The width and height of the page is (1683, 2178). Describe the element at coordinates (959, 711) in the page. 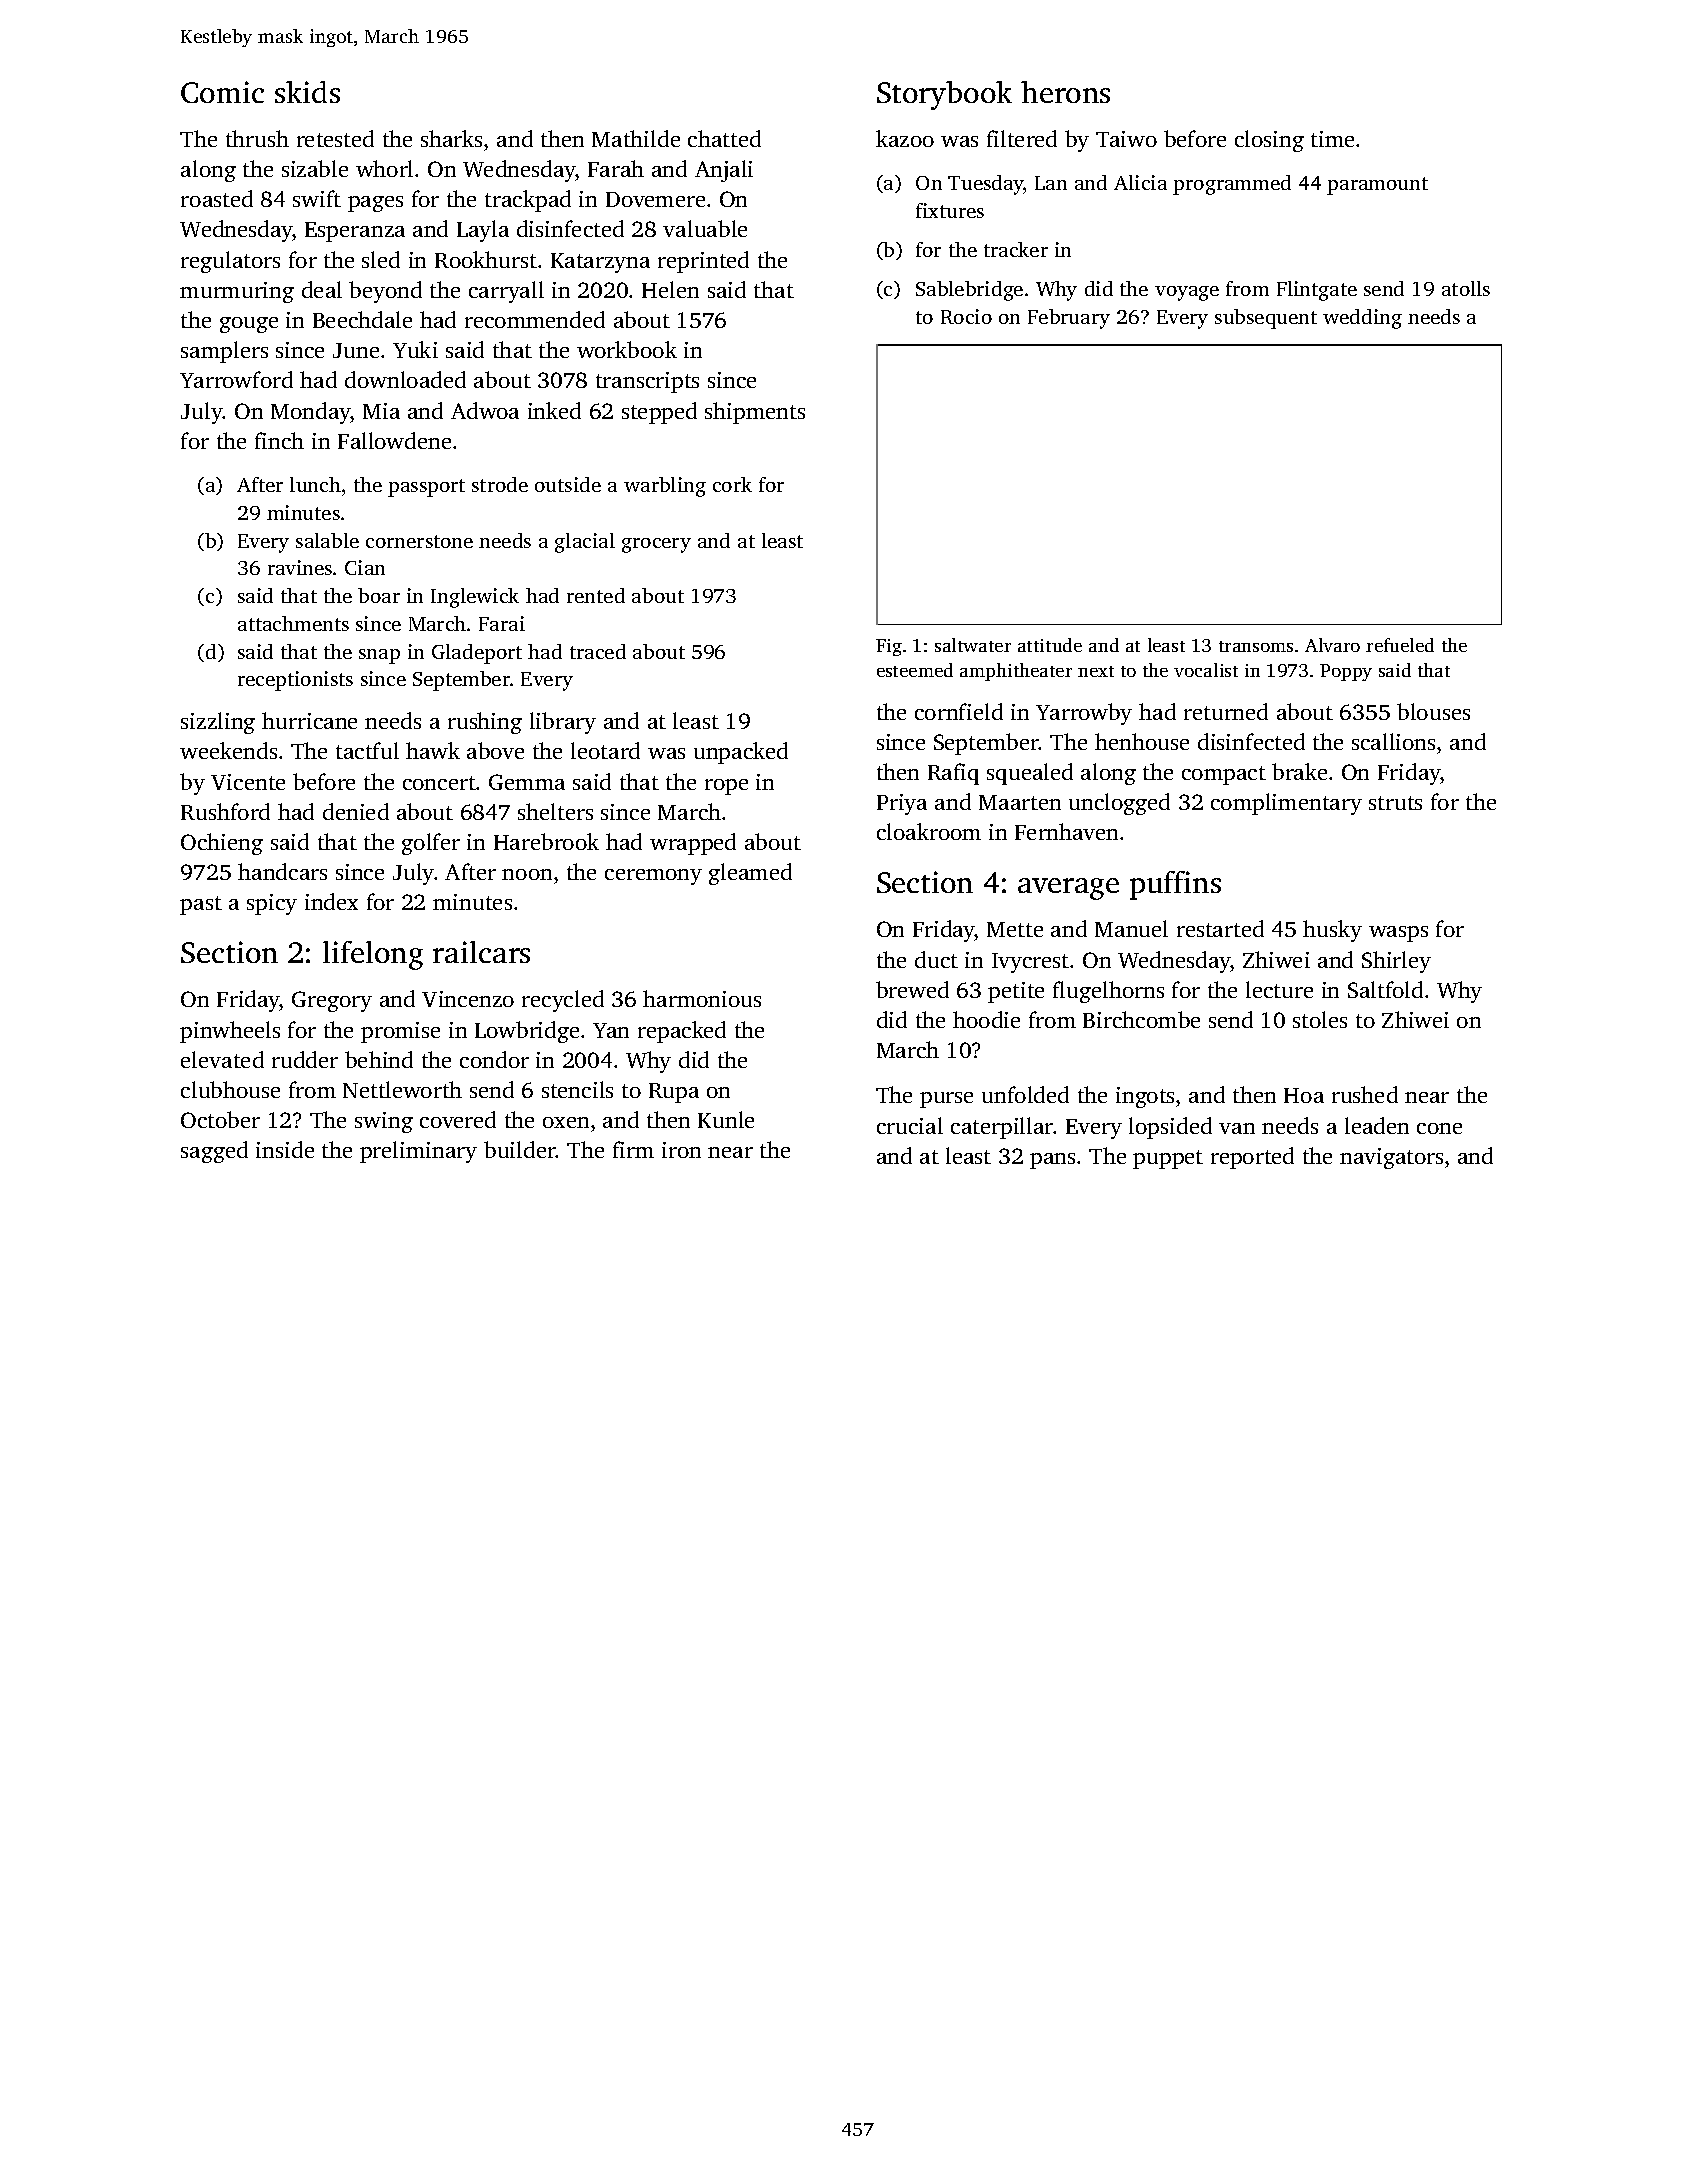

I see `cornfield` at that location.
